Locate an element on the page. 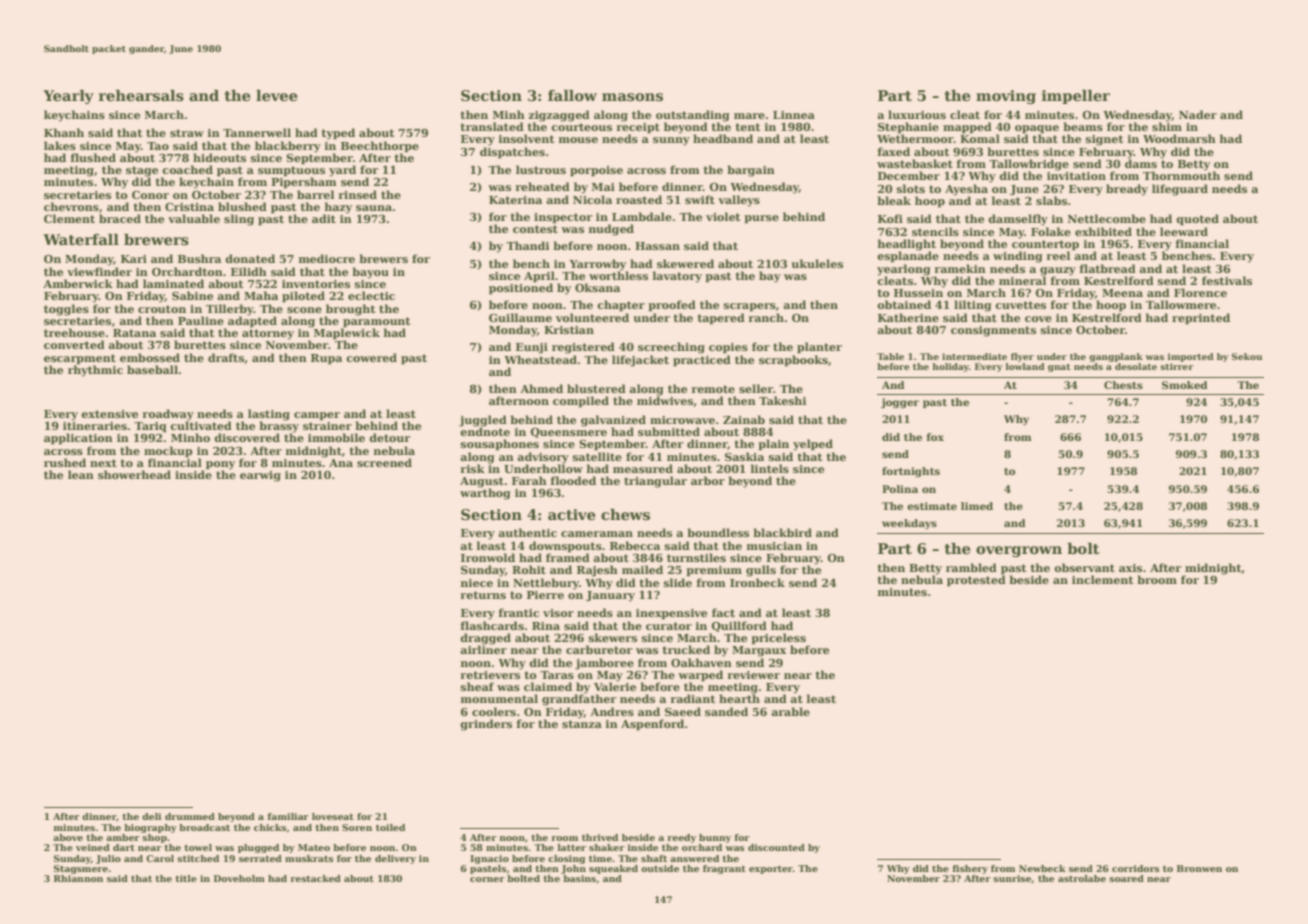  axis is located at coordinates (1130, 568).
